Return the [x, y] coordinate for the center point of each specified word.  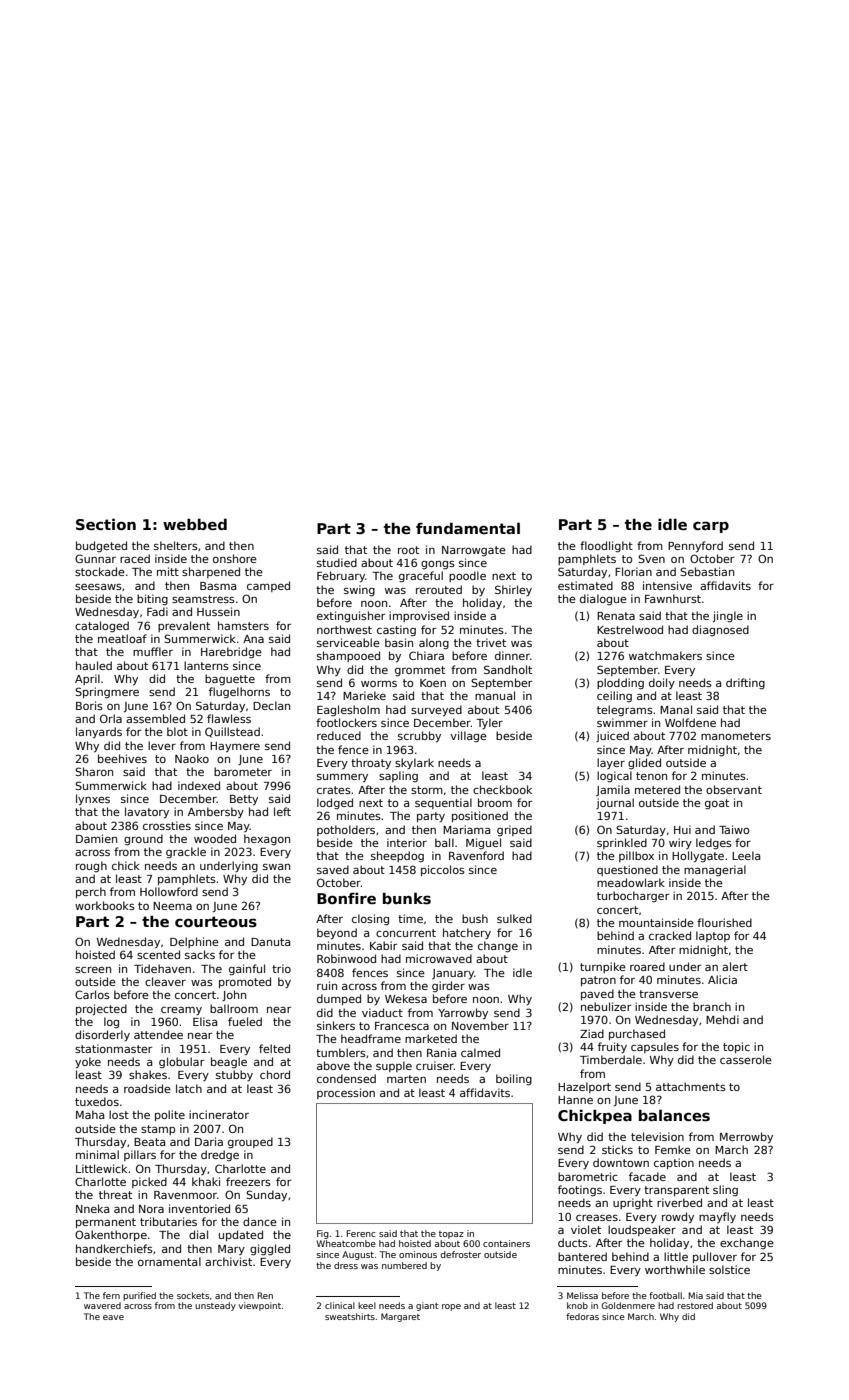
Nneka [92, 1208]
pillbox [636, 856]
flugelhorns [239, 692]
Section [106, 524]
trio [281, 968]
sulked [514, 918]
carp [711, 527]
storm [427, 790]
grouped [250, 1143]
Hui [682, 829]
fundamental [468, 528]
